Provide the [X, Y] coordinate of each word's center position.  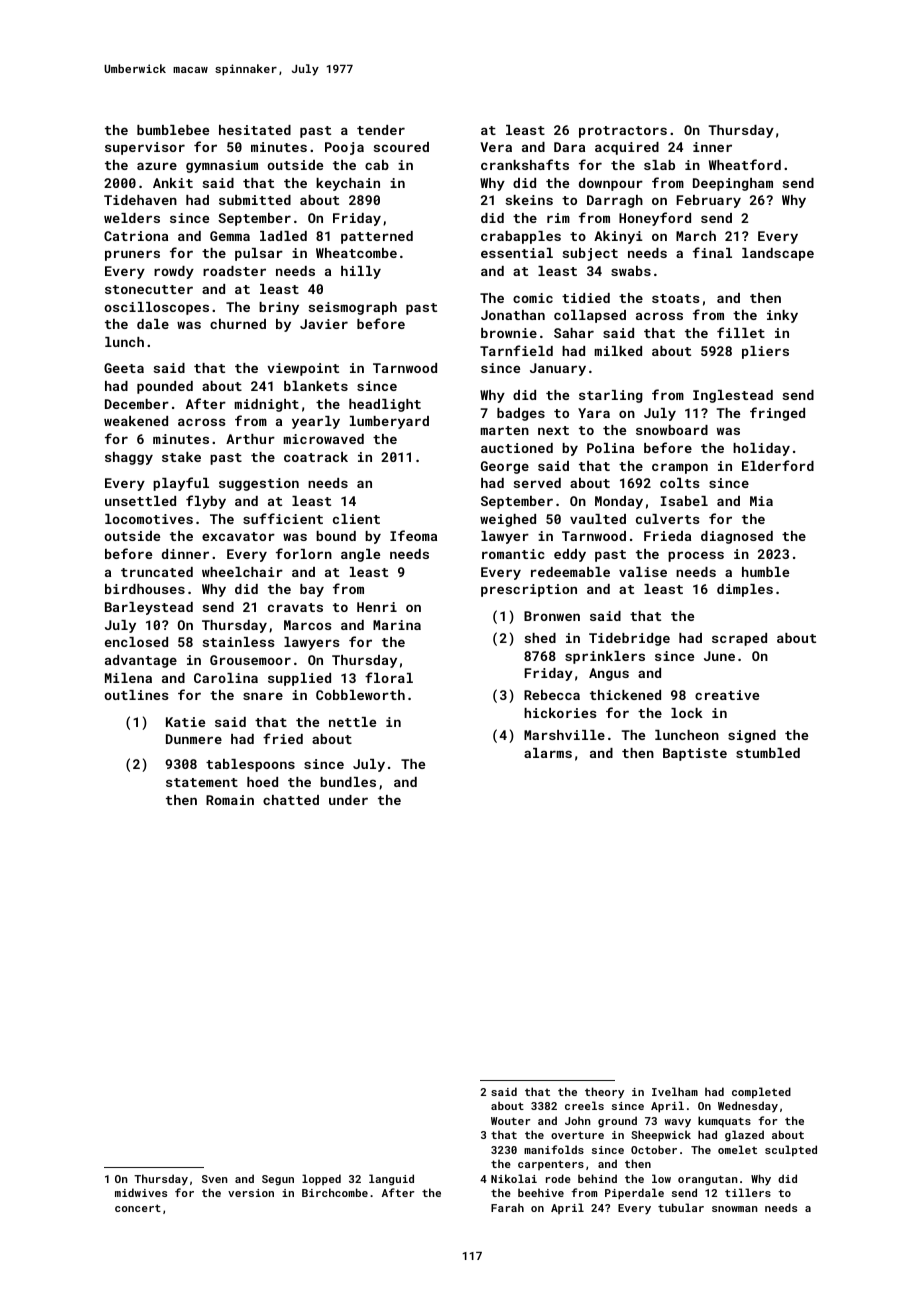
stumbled [768, 753]
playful [181, 484]
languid [391, 1180]
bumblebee [173, 130]
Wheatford [745, 164]
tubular [681, 1207]
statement [202, 782]
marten [505, 430]
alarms [548, 753]
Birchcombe [335, 1192]
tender [381, 130]
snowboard [672, 430]
